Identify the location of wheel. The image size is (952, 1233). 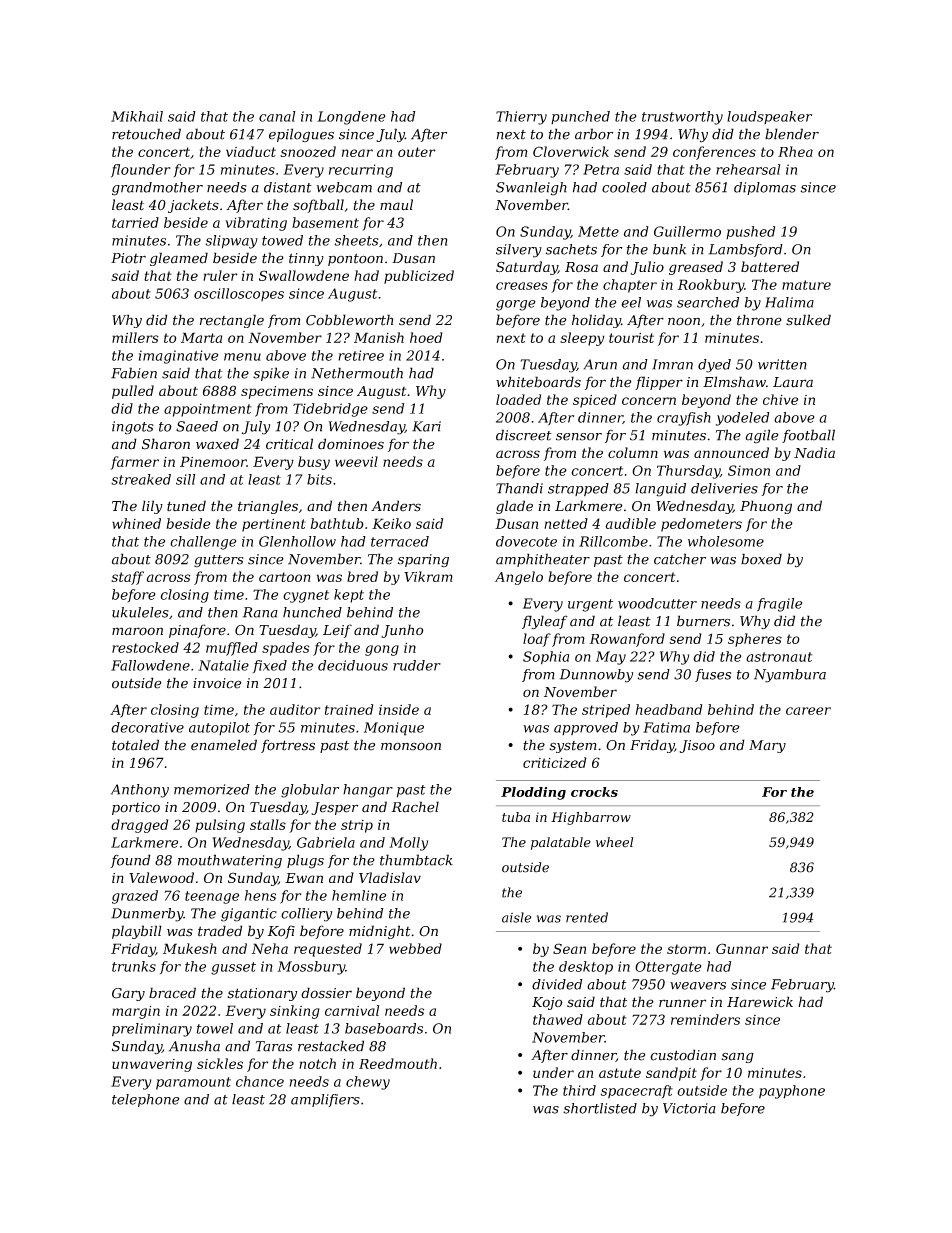
(614, 842).
